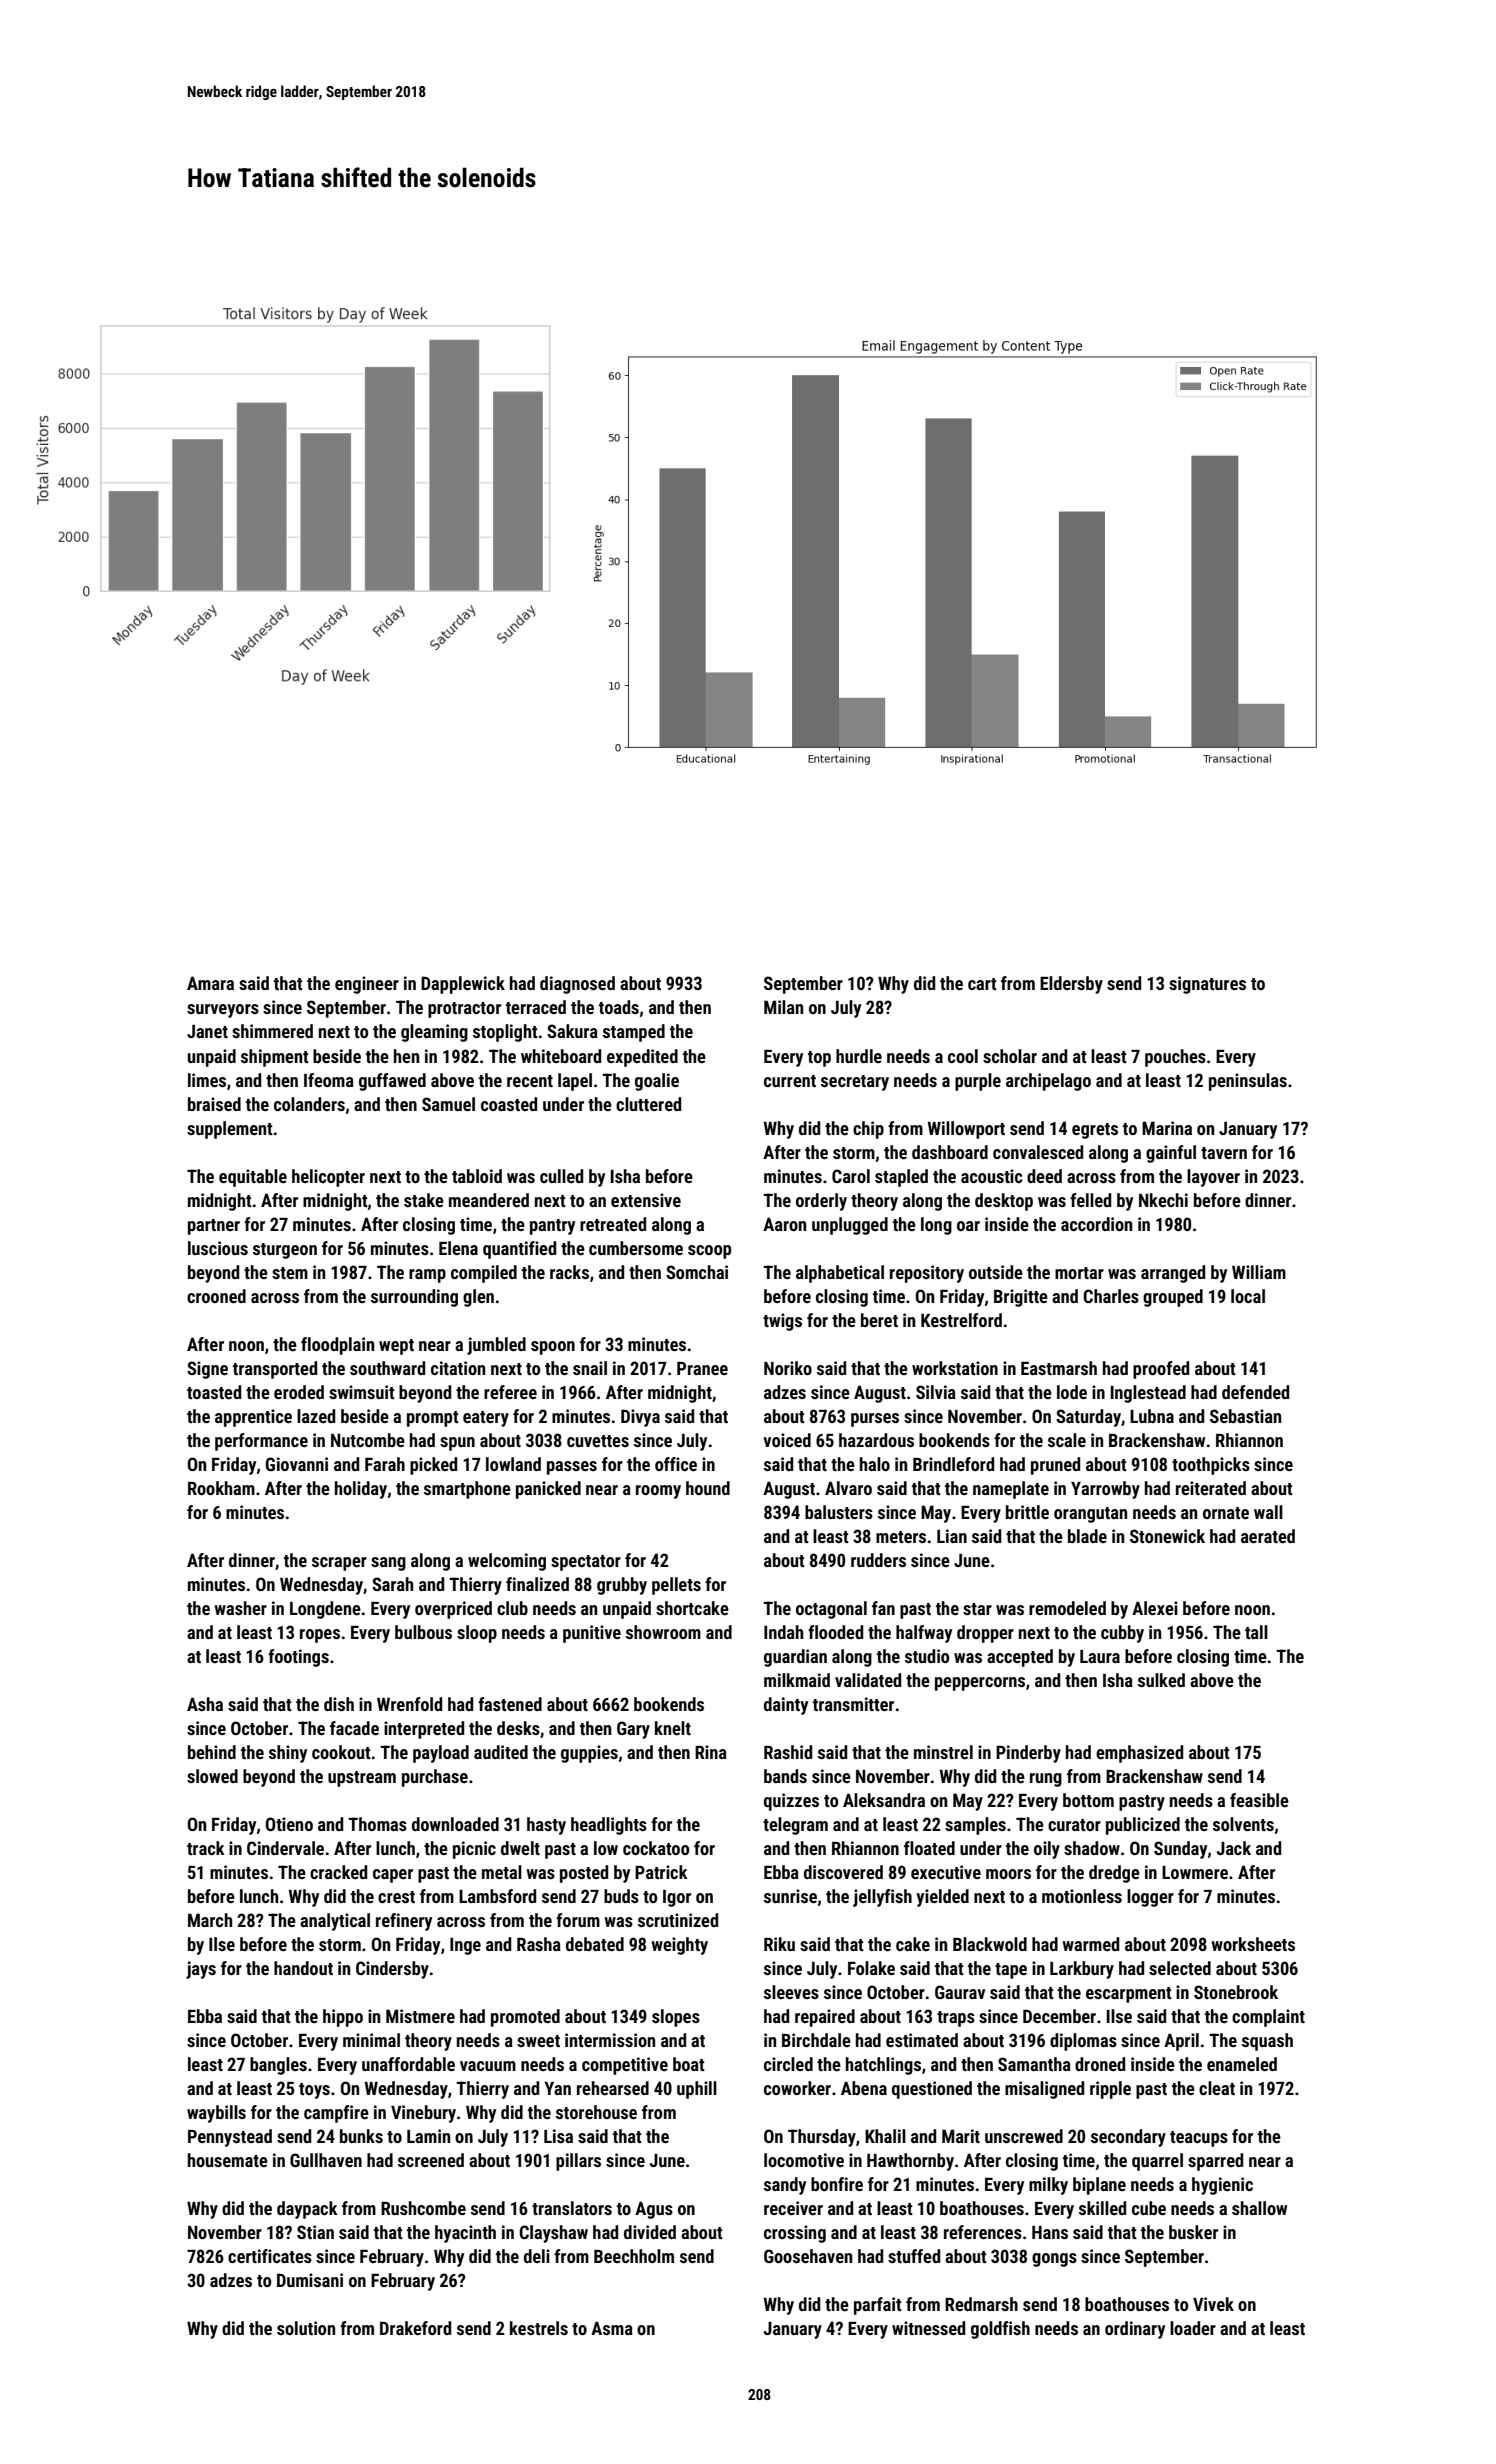 This screenshot has height=2464, width=1496. What do you see at coordinates (393, 1876) in the screenshot?
I see `caper` at bounding box center [393, 1876].
